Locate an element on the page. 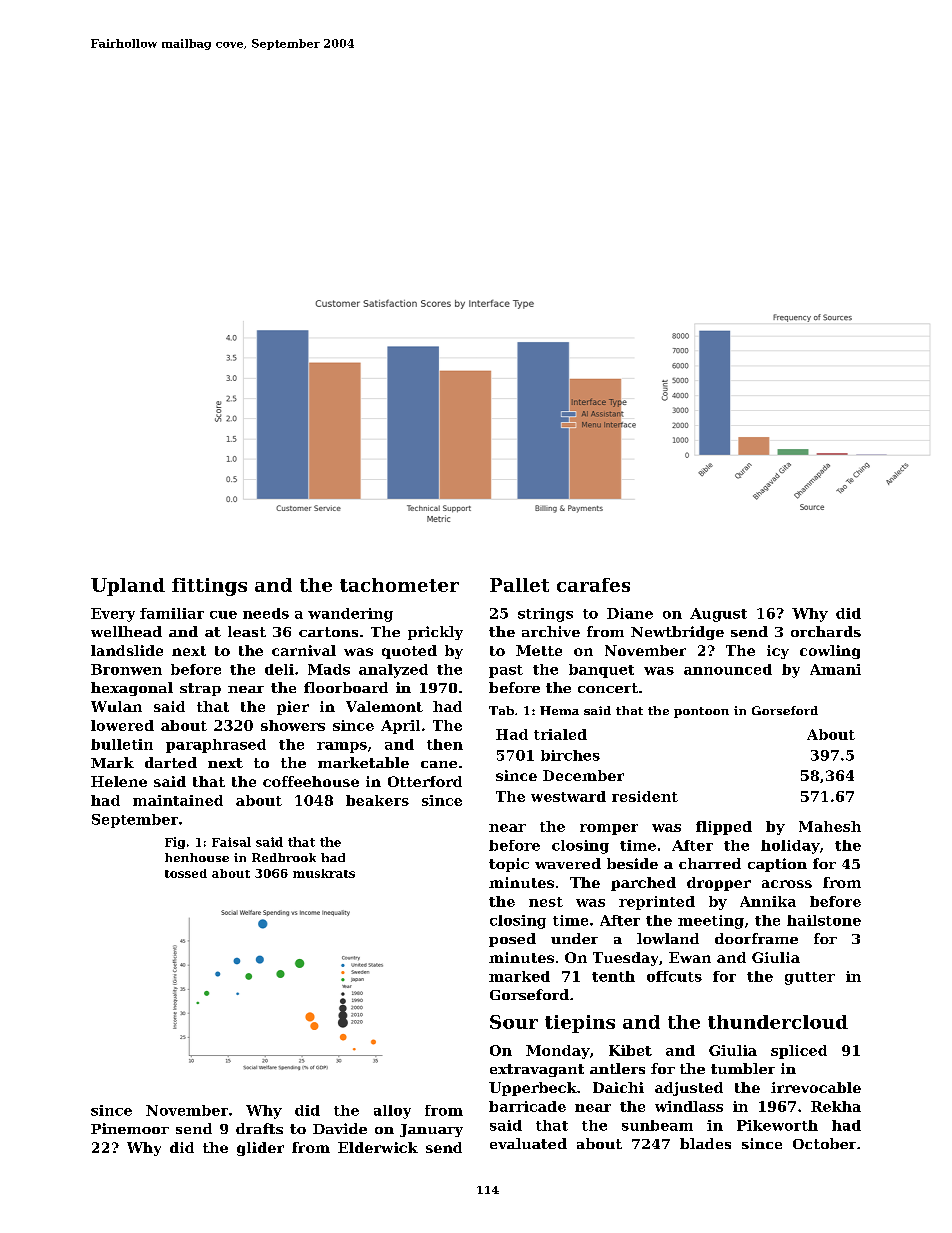  Pinemoor is located at coordinates (130, 1128).
